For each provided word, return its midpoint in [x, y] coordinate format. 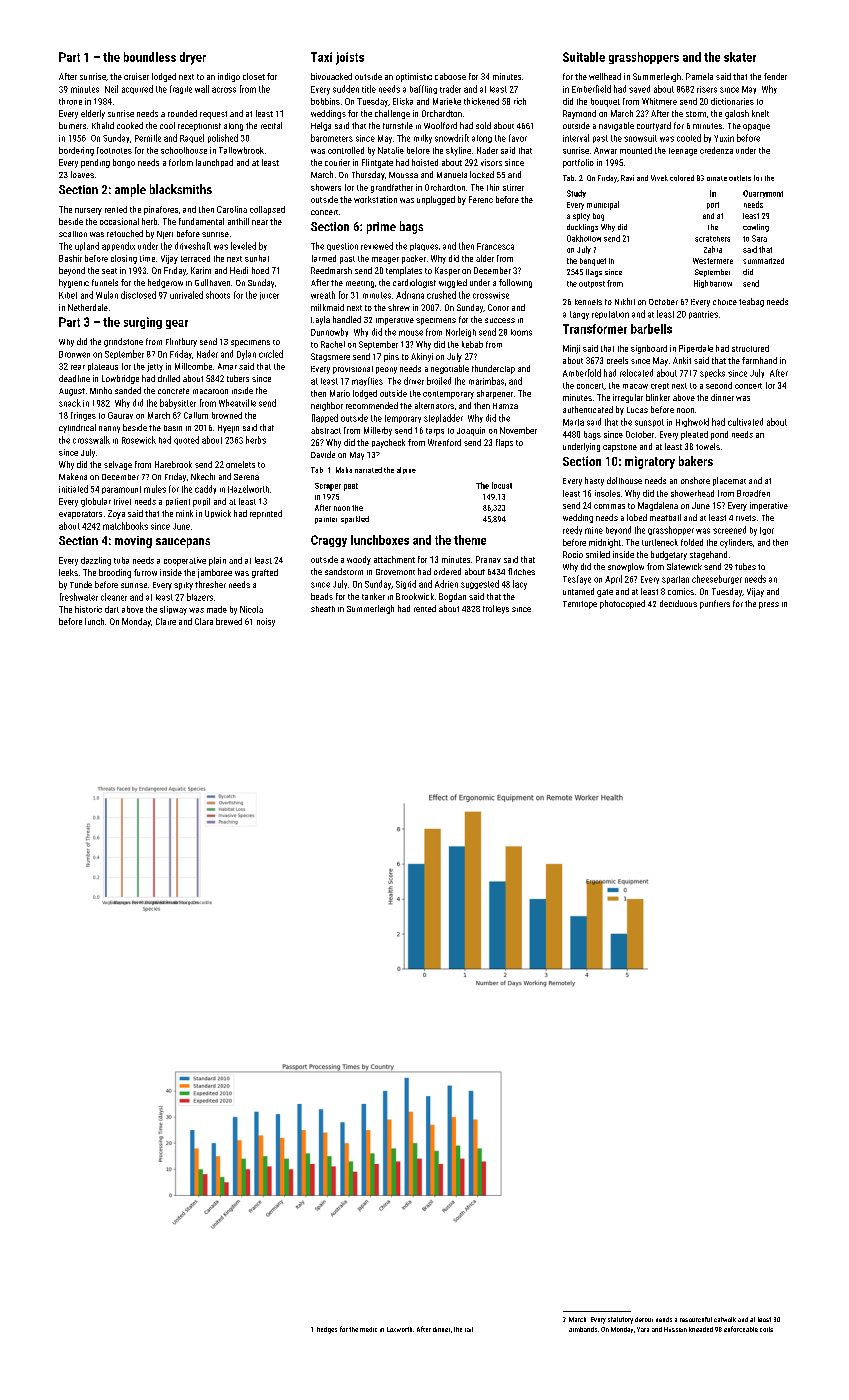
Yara [643, 1329]
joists [350, 58]
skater [740, 57]
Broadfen [753, 493]
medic [368, 1329]
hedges [327, 1330]
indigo [229, 77]
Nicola [251, 609]
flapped [325, 418]
